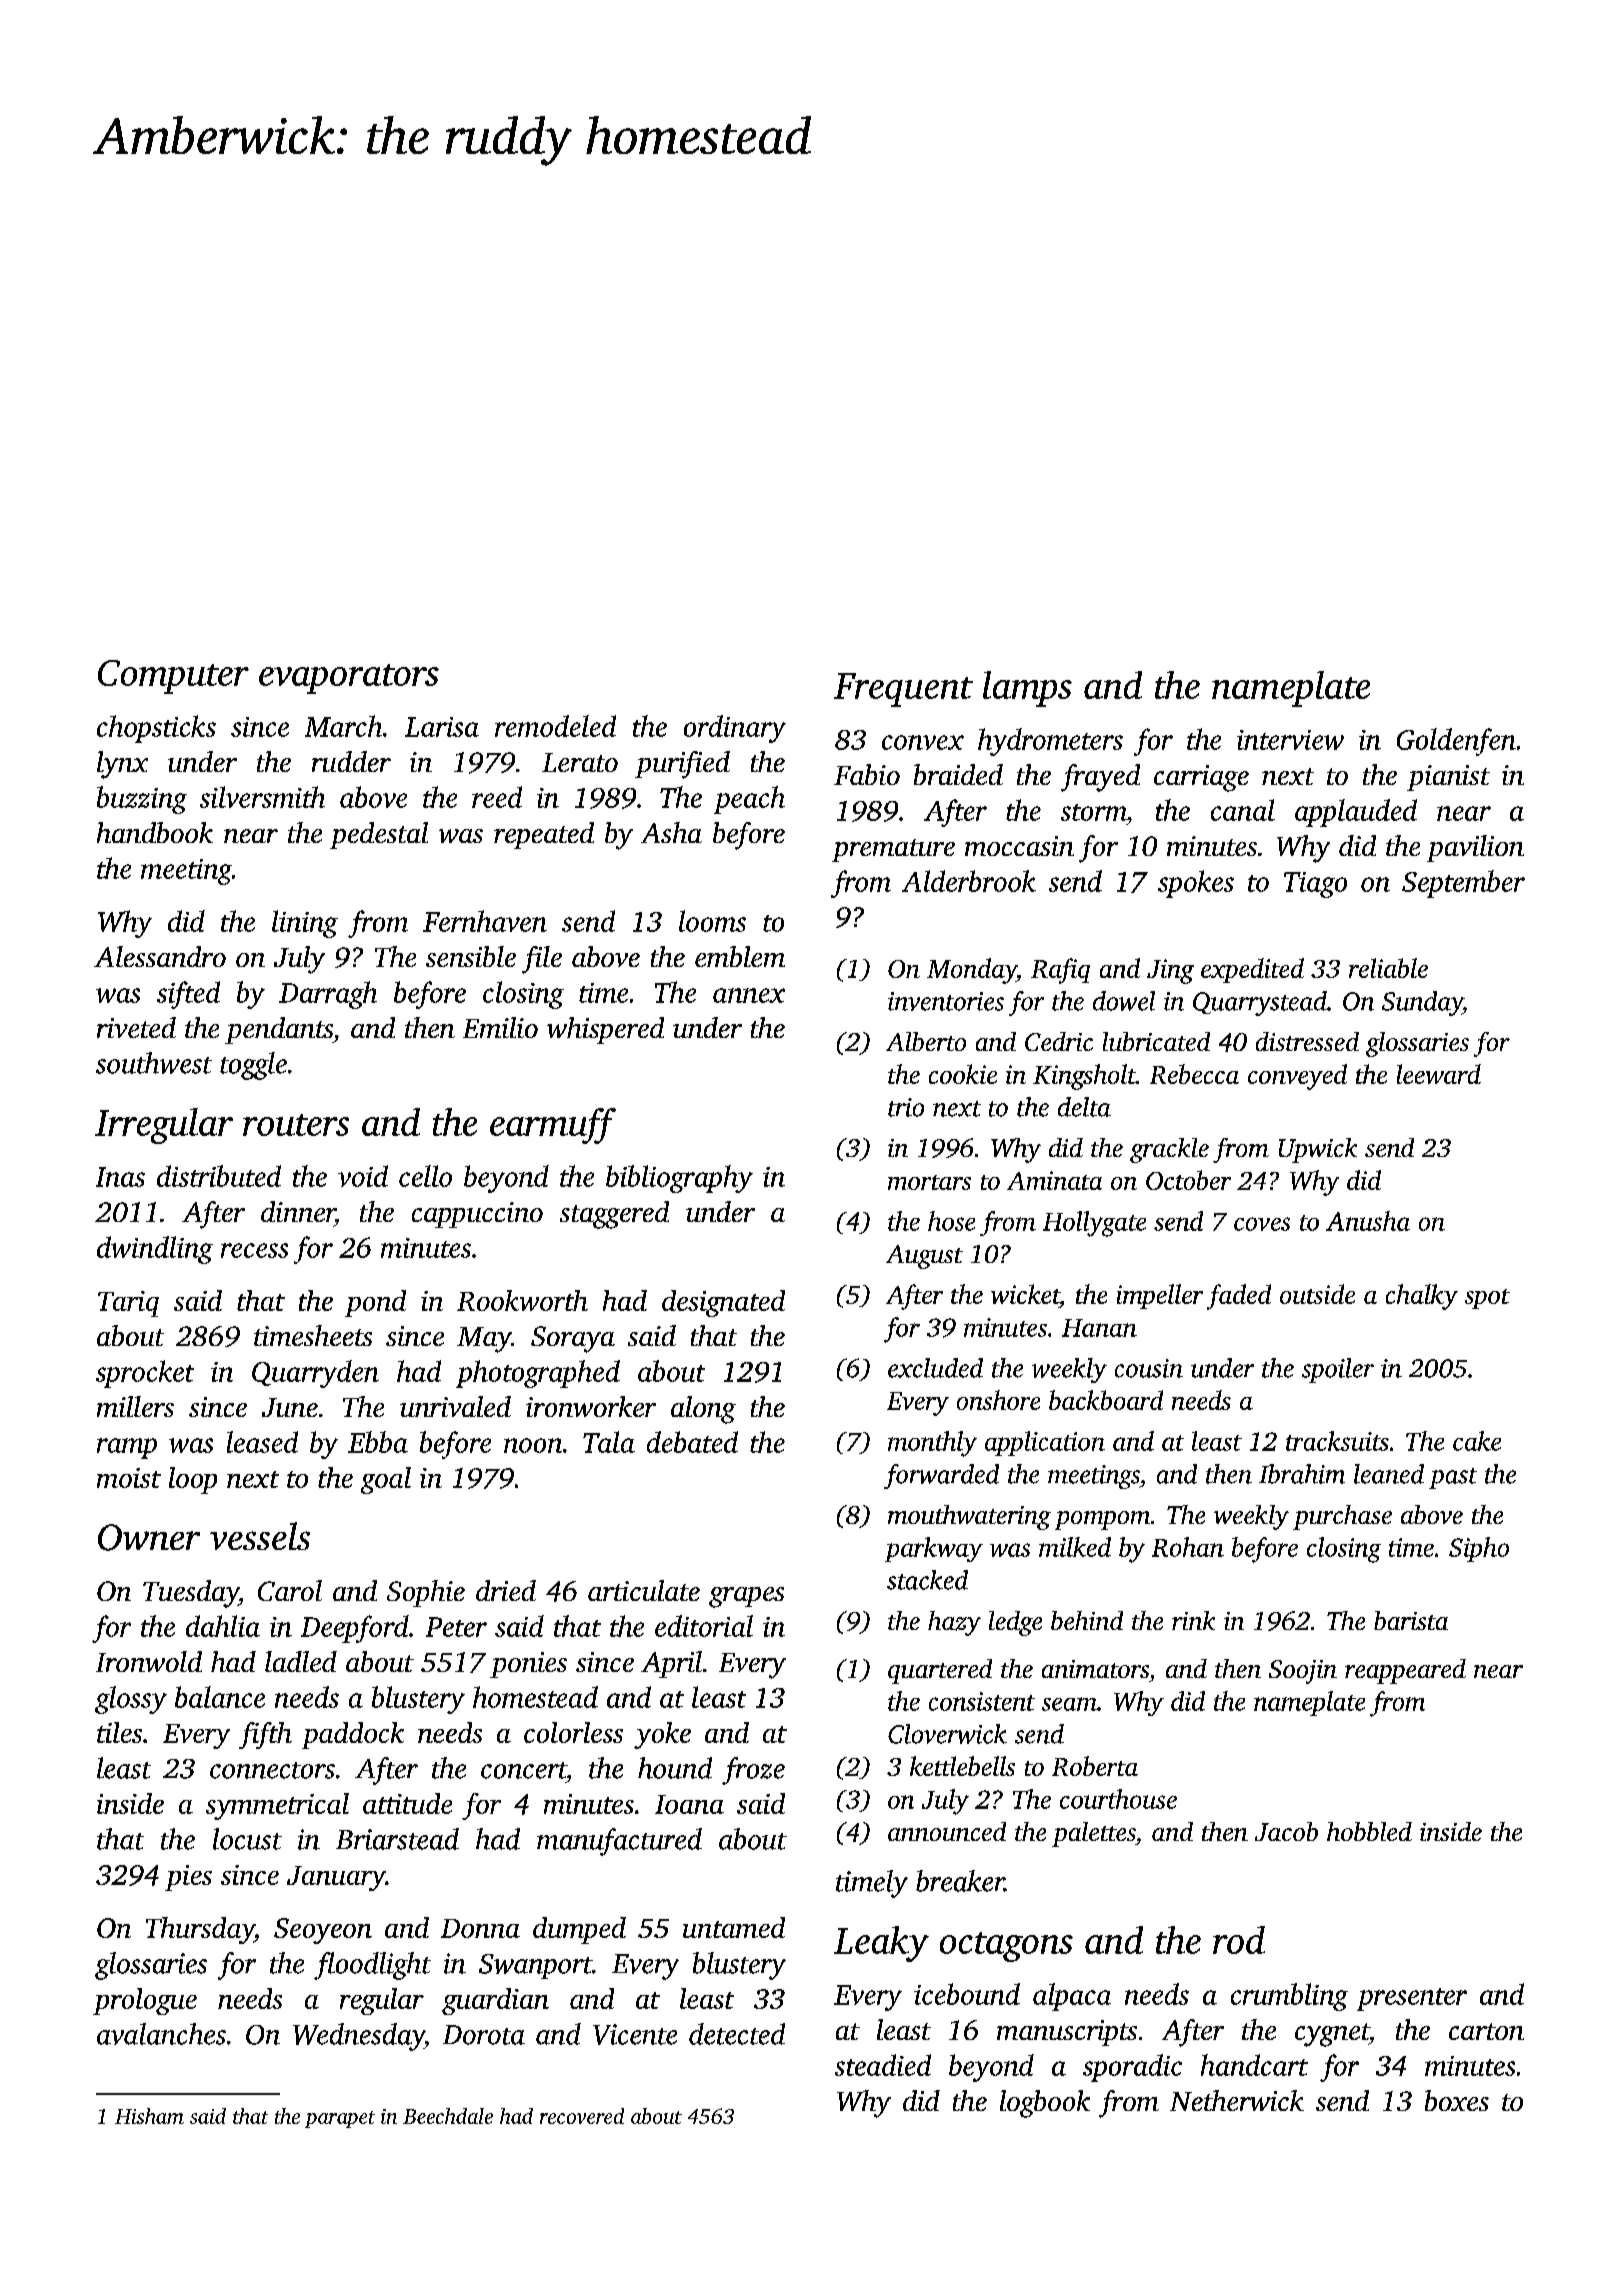  Describe the element at coordinates (926, 1041) in the screenshot. I see `Alberto` at that location.
